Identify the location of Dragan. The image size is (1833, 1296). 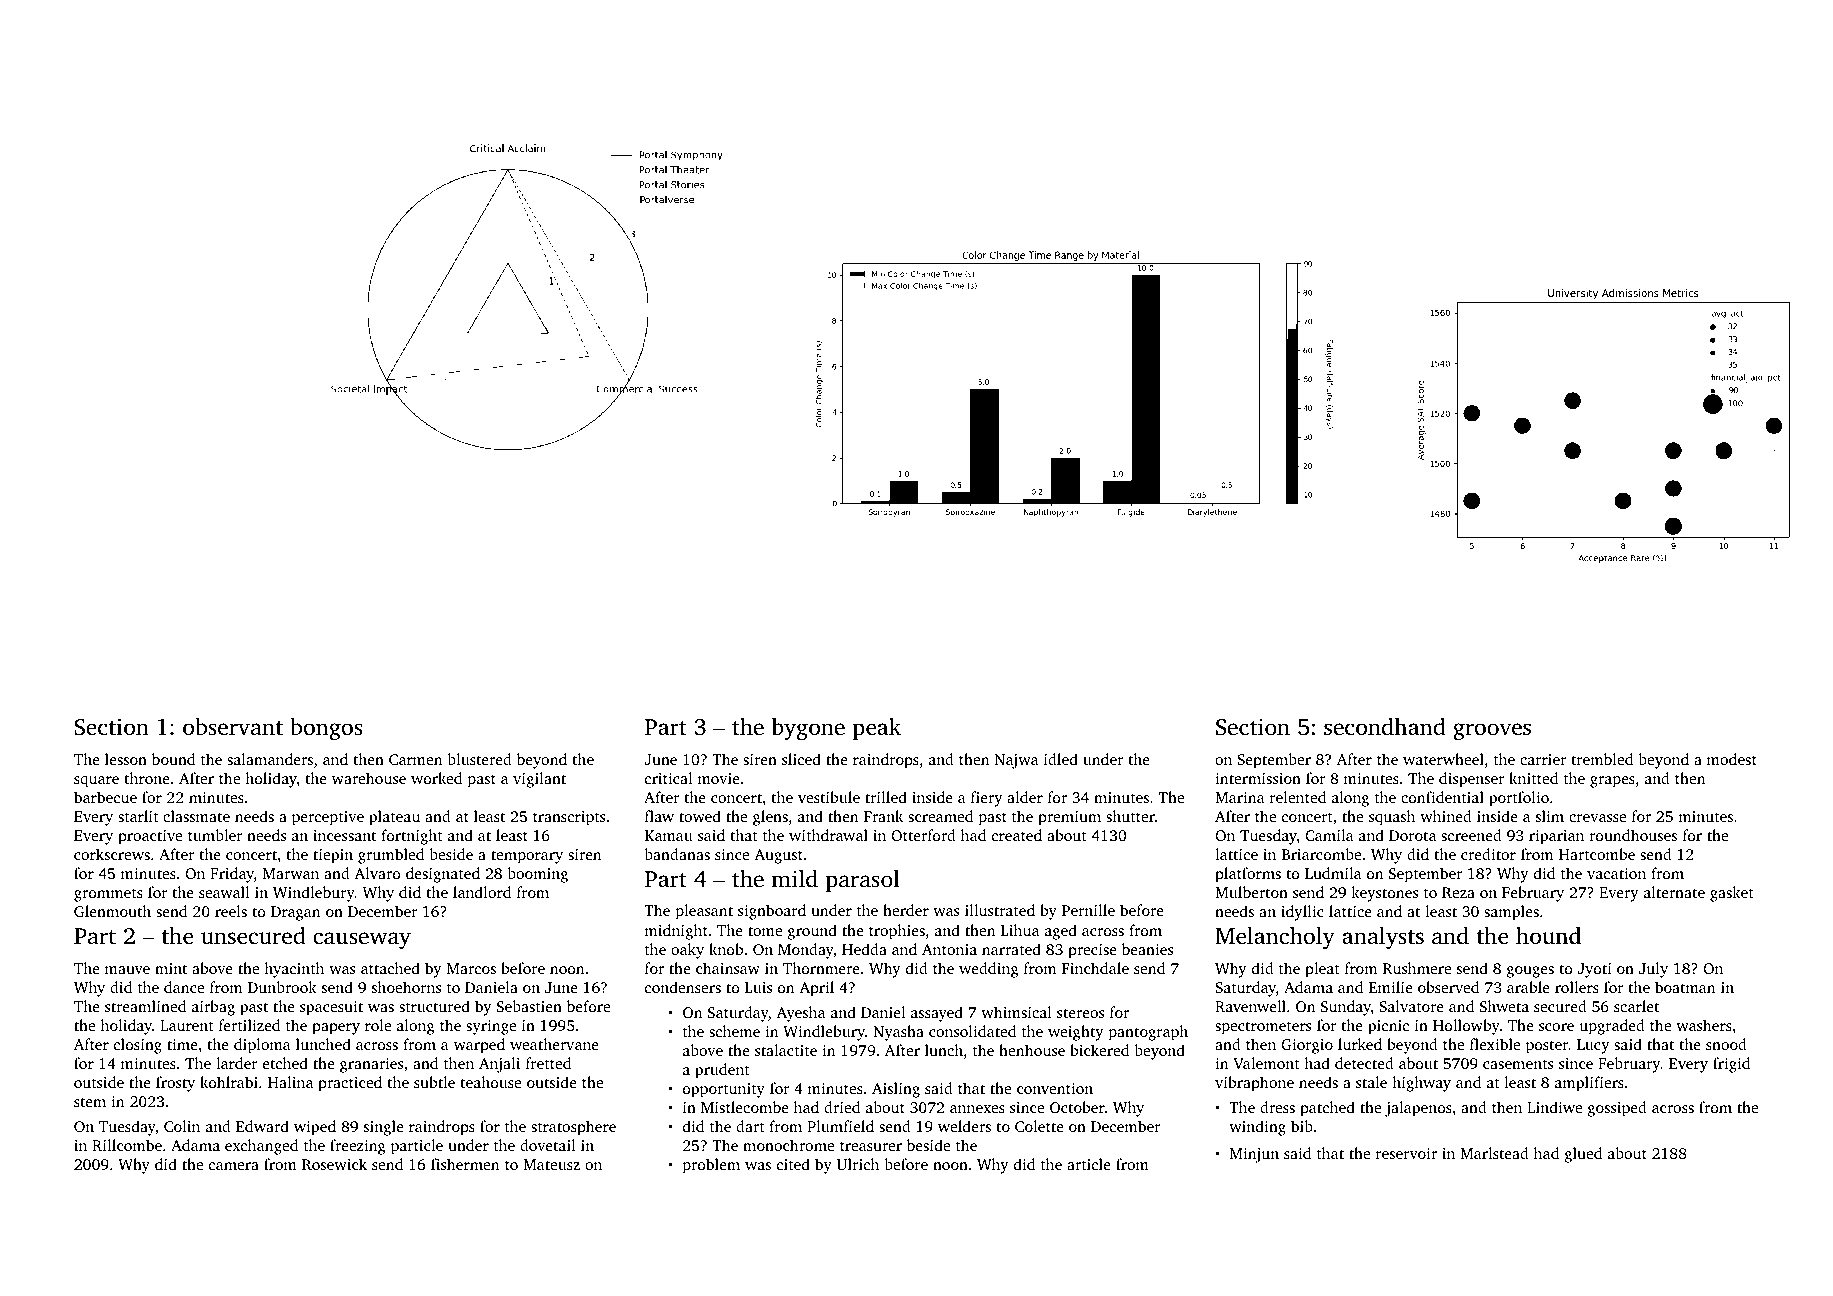
(295, 913).
